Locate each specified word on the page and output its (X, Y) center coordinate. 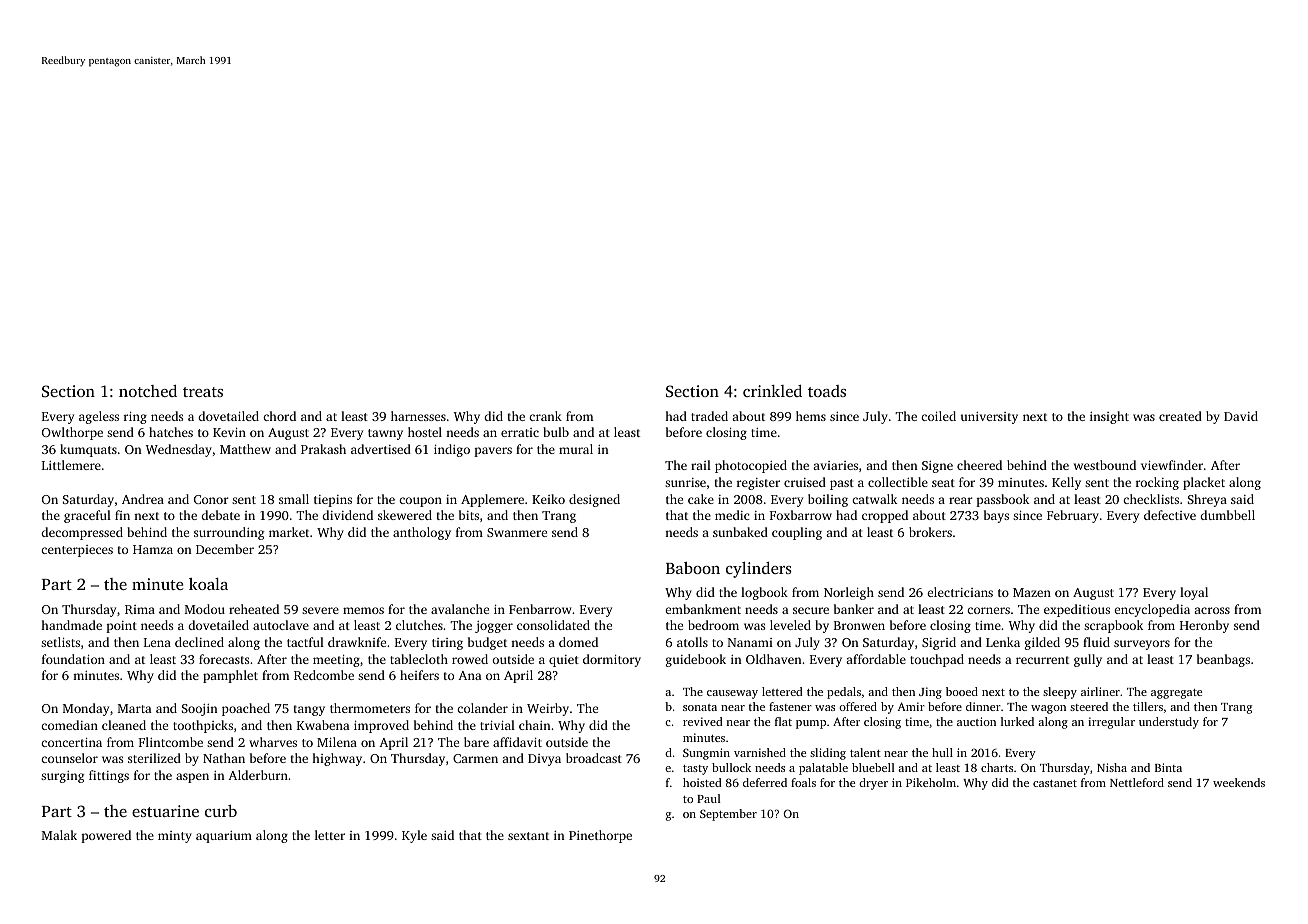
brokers (930, 532)
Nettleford (1137, 782)
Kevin (229, 432)
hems (811, 416)
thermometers (370, 708)
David (1241, 416)
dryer (873, 784)
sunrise (685, 482)
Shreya (1207, 500)
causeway (732, 694)
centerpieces (77, 551)
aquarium (224, 837)
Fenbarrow (540, 609)
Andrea (143, 499)
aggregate (1176, 694)
